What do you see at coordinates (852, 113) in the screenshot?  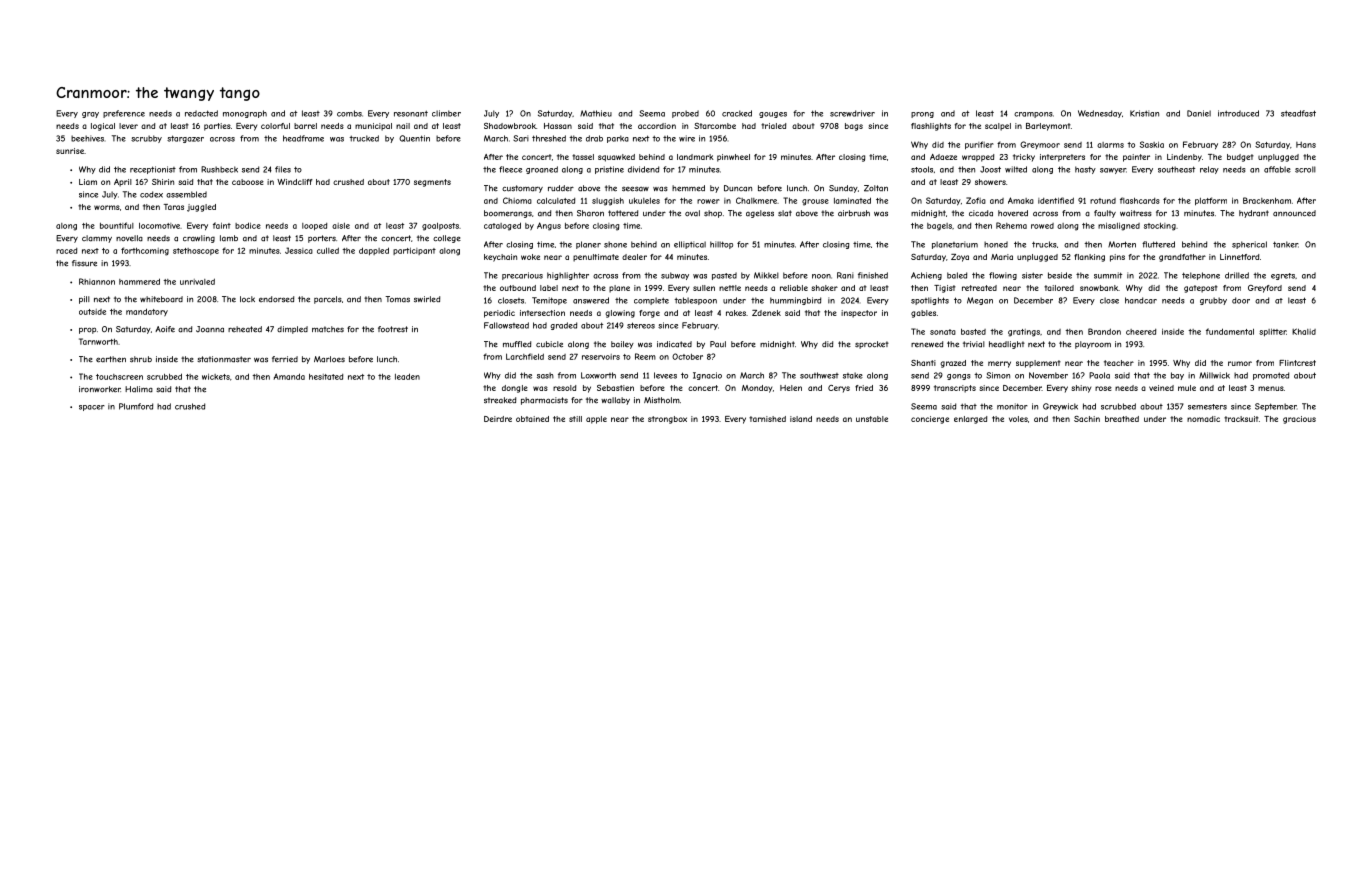 I see `screwdriver` at bounding box center [852, 113].
